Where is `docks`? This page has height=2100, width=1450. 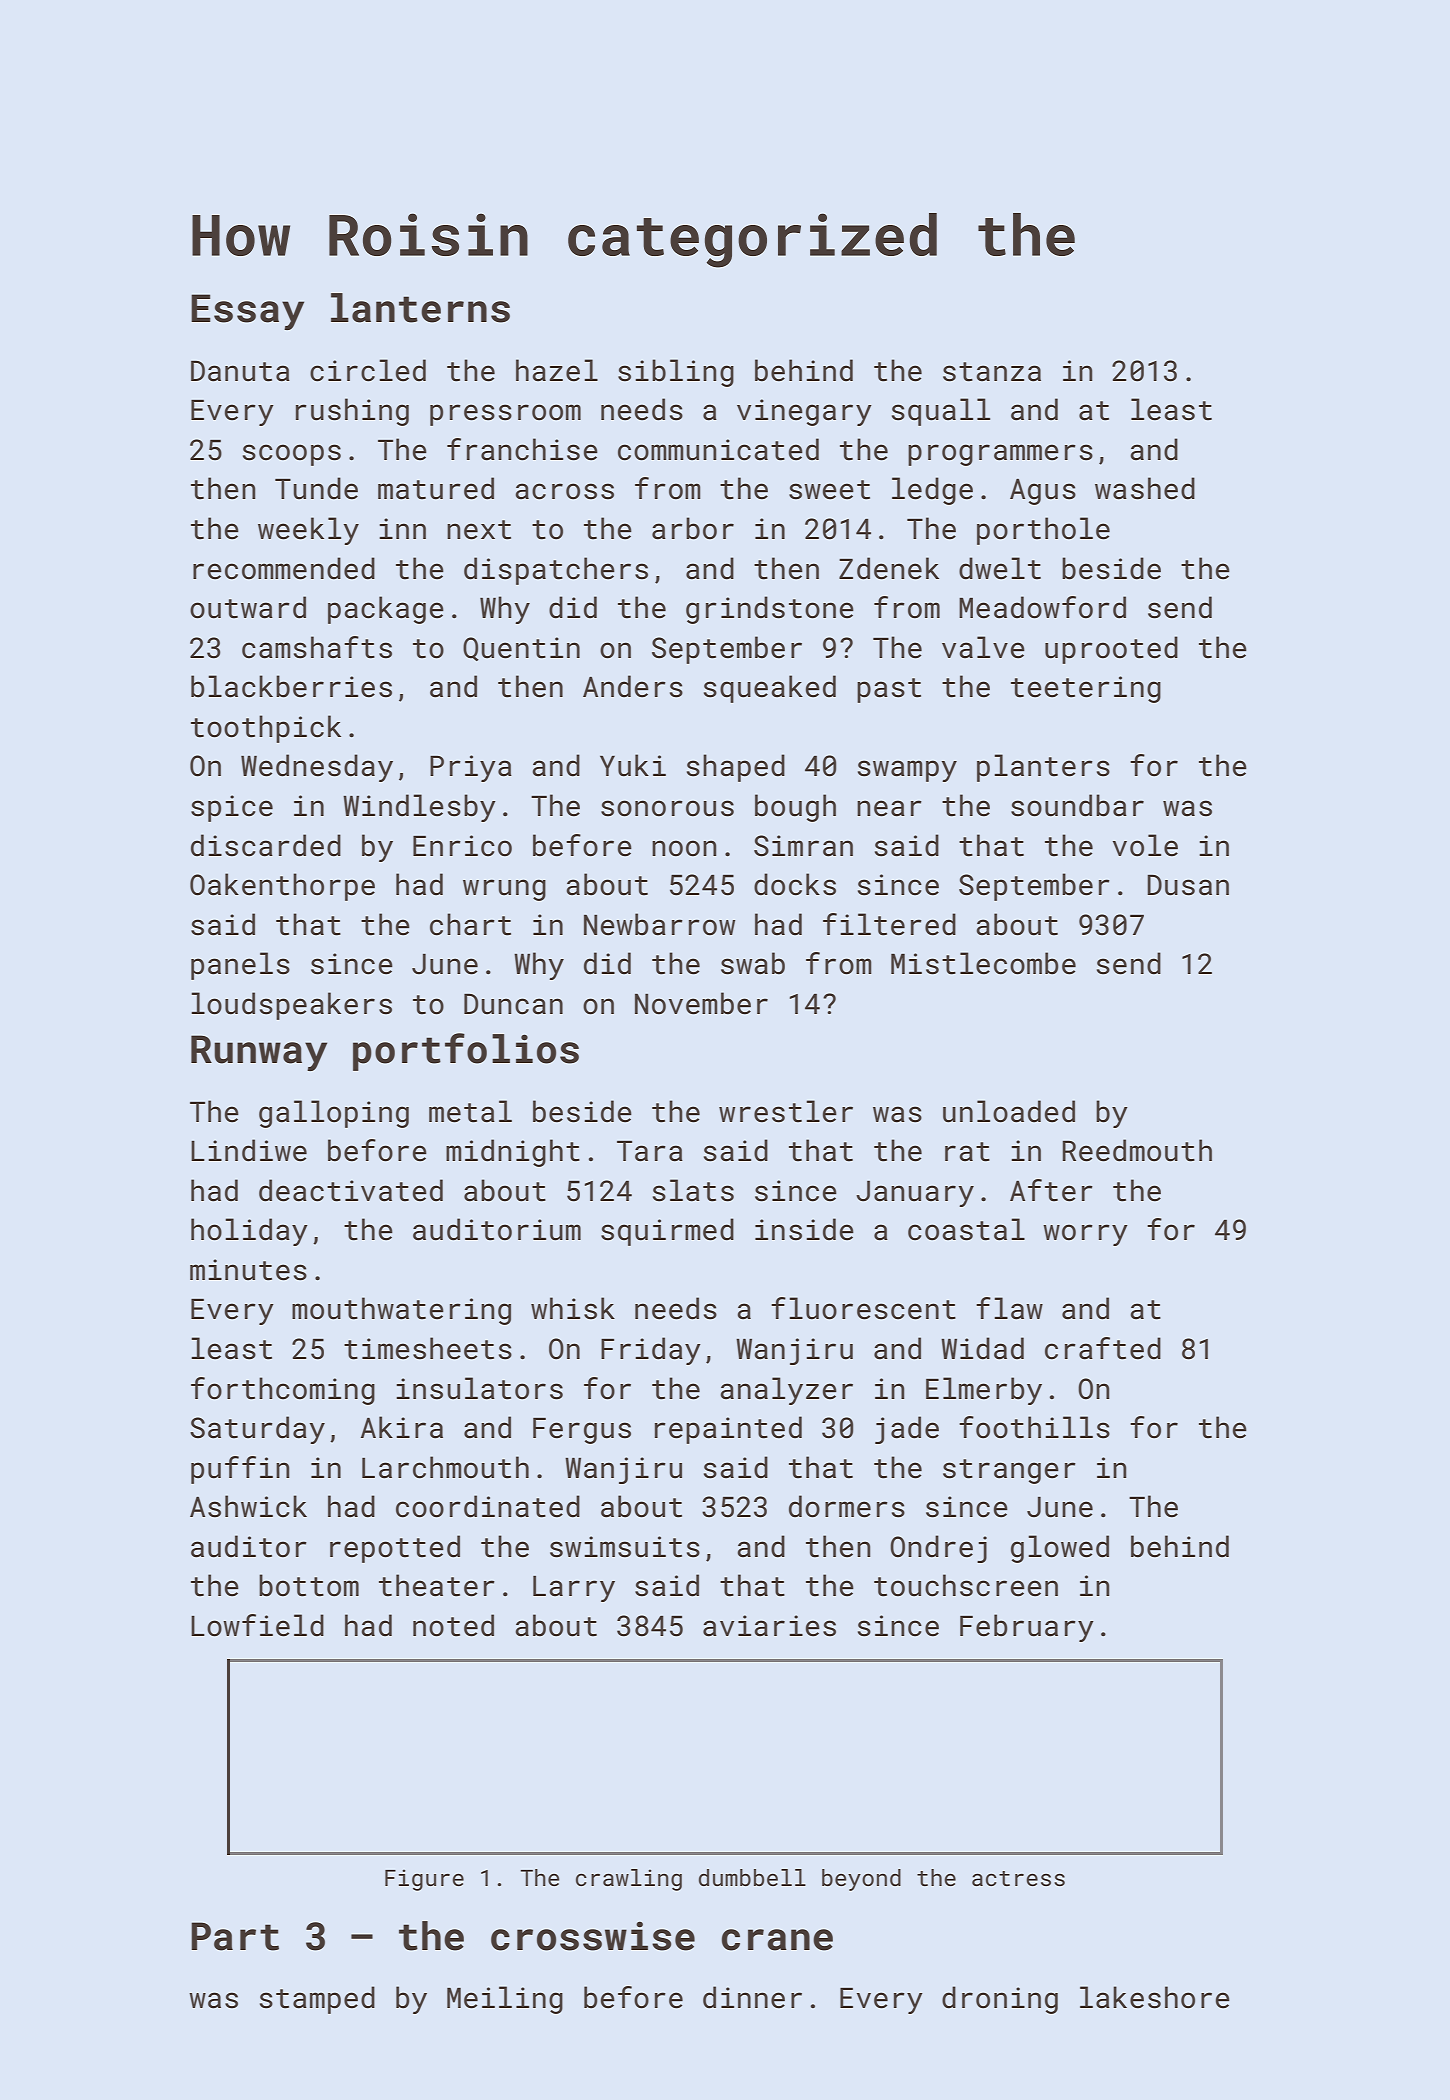
docks is located at coordinates (795, 884).
